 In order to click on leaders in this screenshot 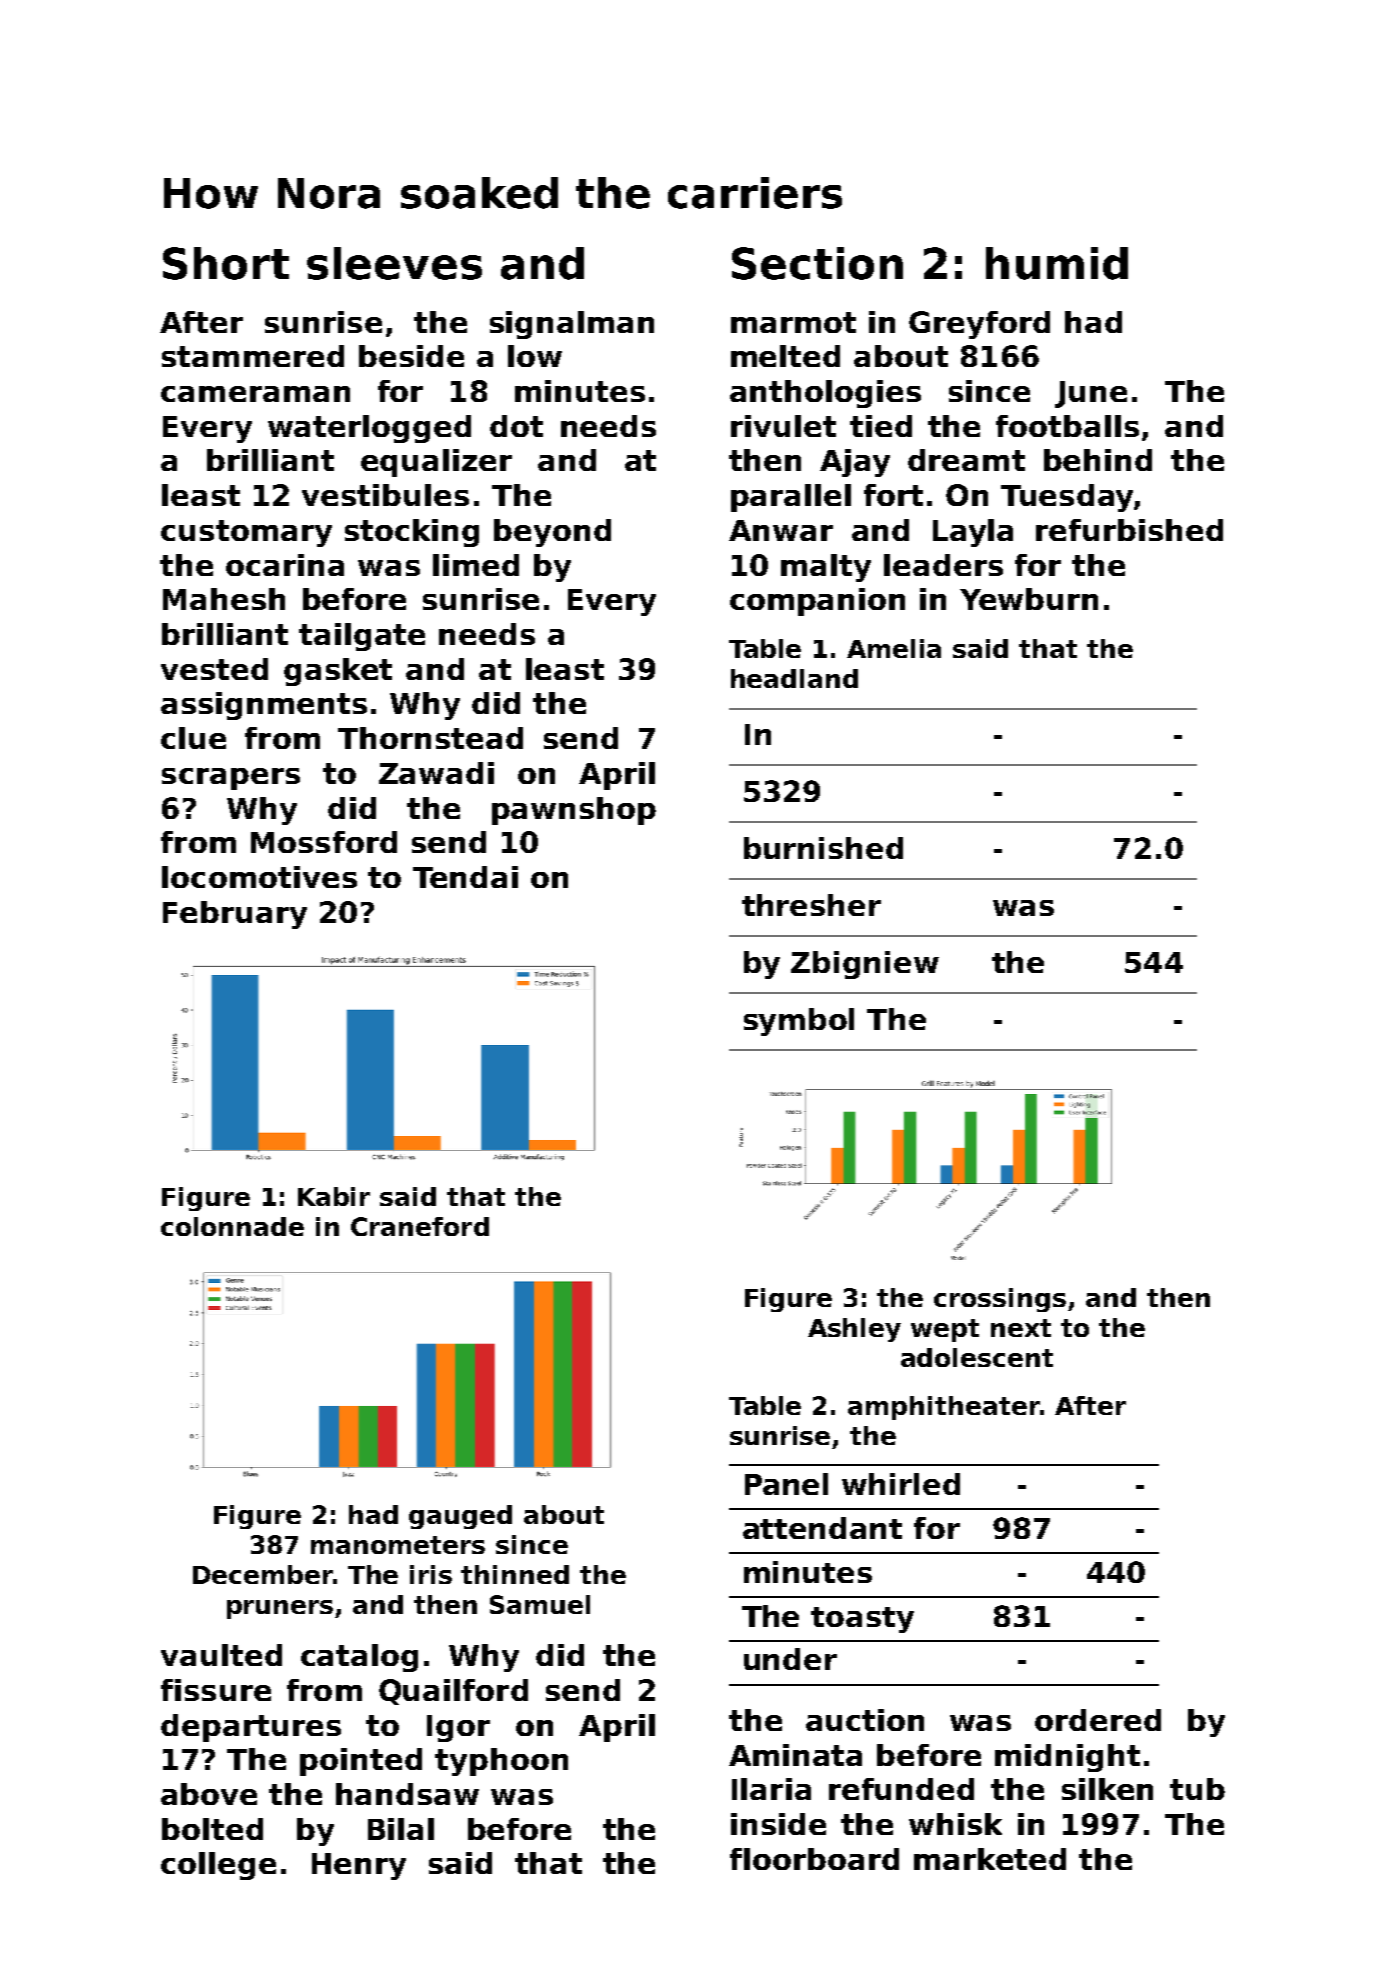, I will do `click(943, 565)`.
